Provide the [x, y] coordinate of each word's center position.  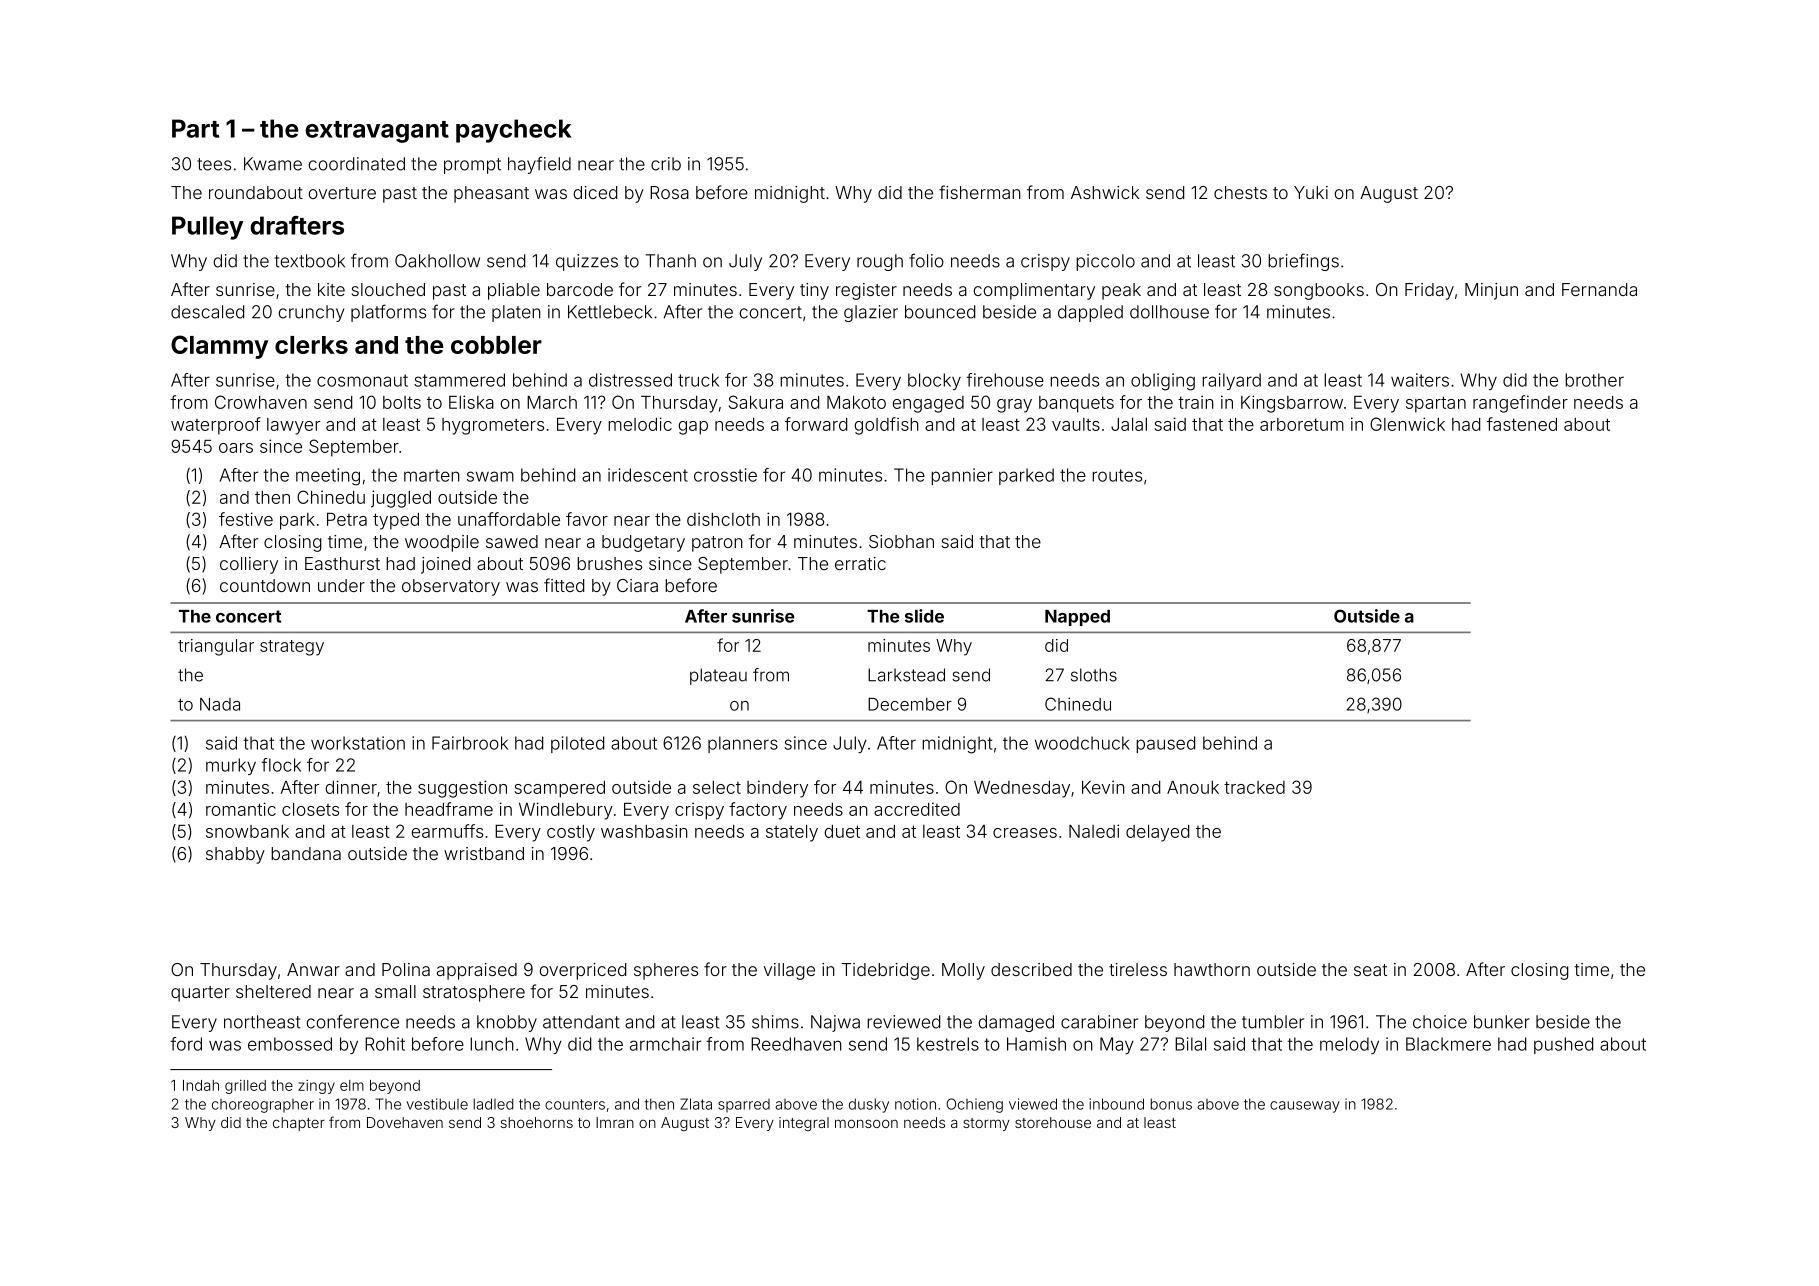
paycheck [513, 131]
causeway [1305, 1107]
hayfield [539, 165]
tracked [1254, 787]
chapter [299, 1124]
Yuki [1311, 192]
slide [924, 616]
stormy [986, 1124]
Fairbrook [470, 743]
